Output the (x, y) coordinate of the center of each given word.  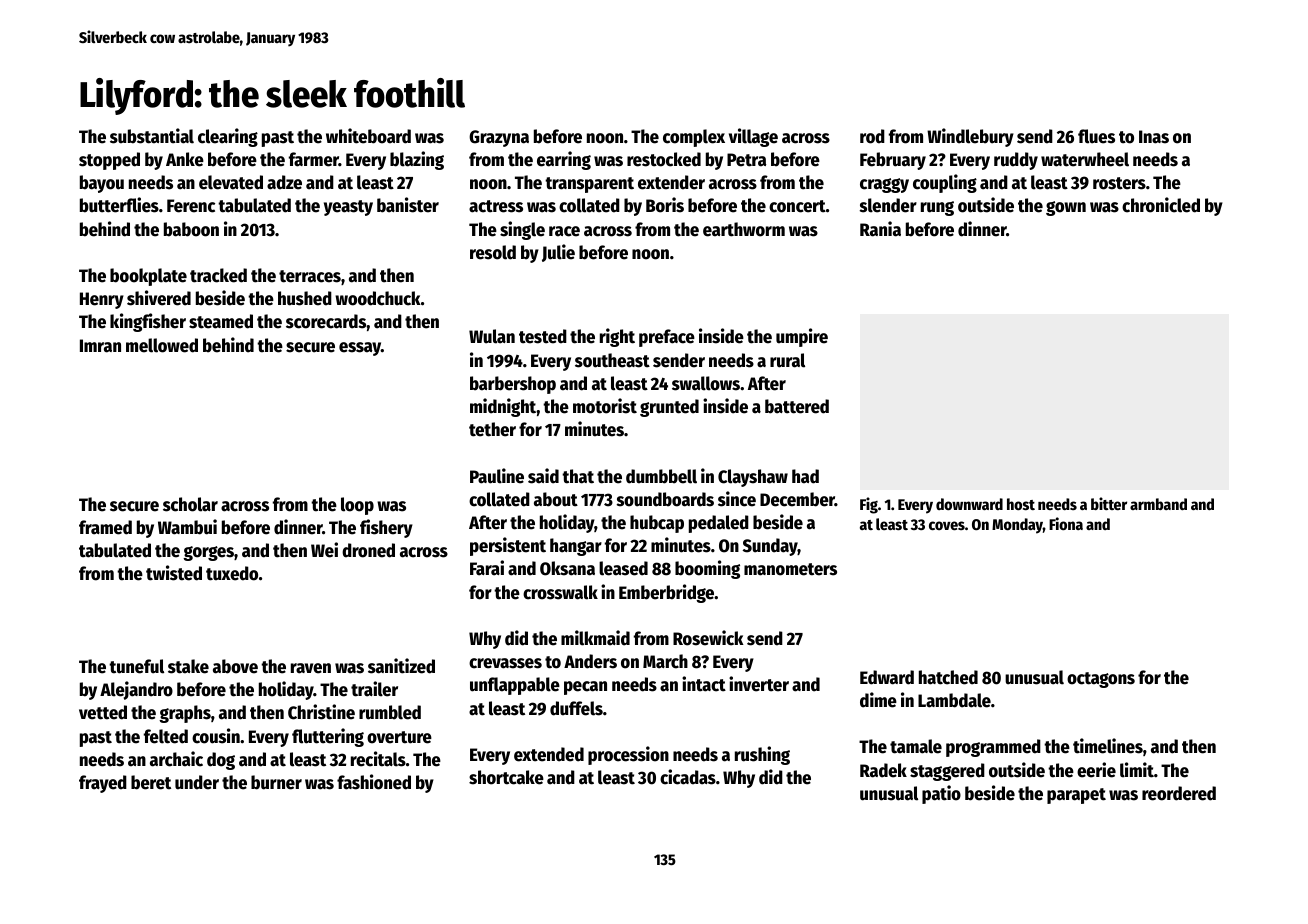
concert (797, 206)
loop (357, 506)
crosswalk (560, 592)
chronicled (1161, 205)
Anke (185, 159)
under (197, 782)
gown (1066, 208)
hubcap (657, 524)
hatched (948, 677)
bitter (1109, 503)
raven (311, 668)
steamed (221, 321)
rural (787, 360)
